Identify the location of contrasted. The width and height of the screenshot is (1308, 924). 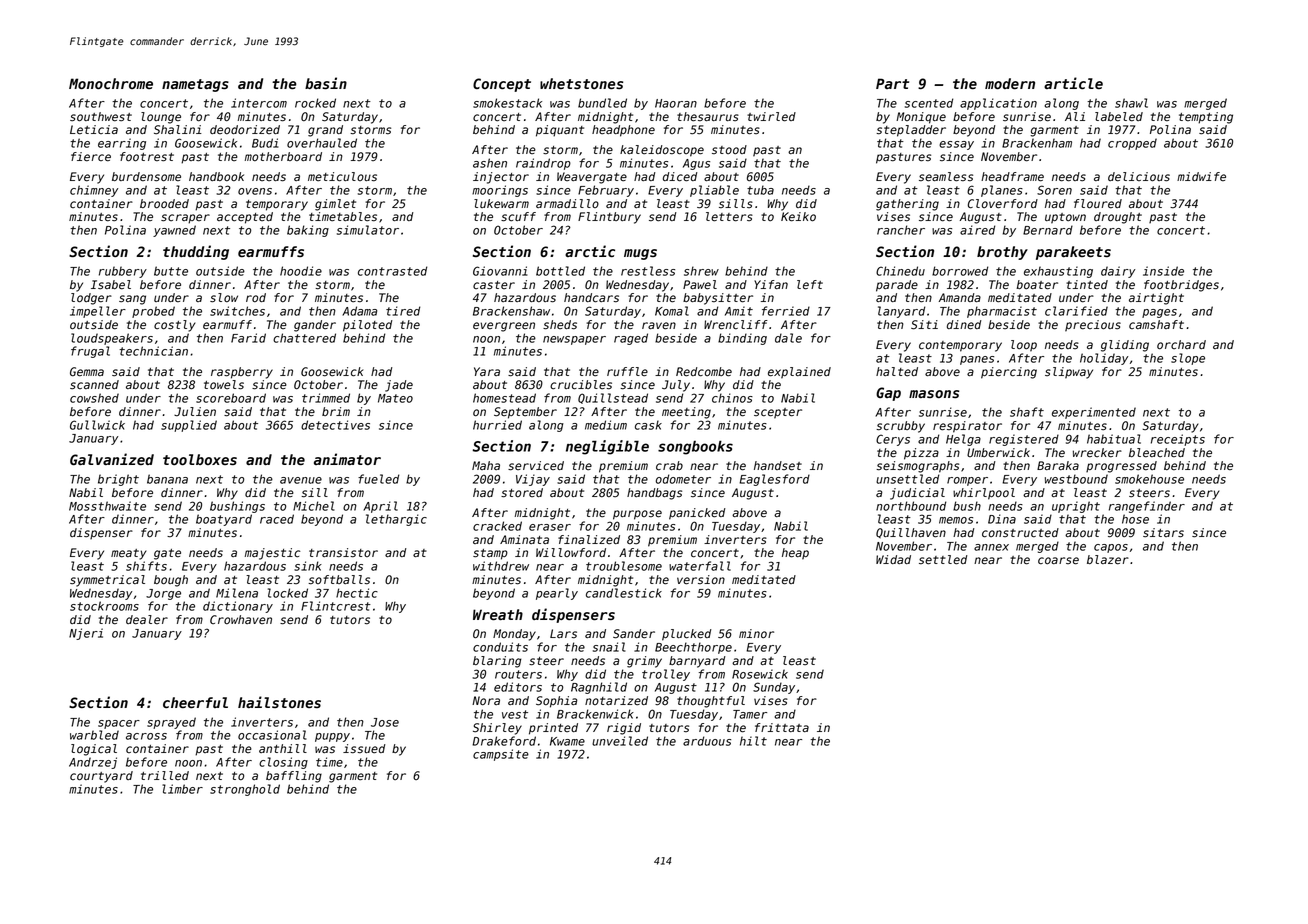
(392, 271).
